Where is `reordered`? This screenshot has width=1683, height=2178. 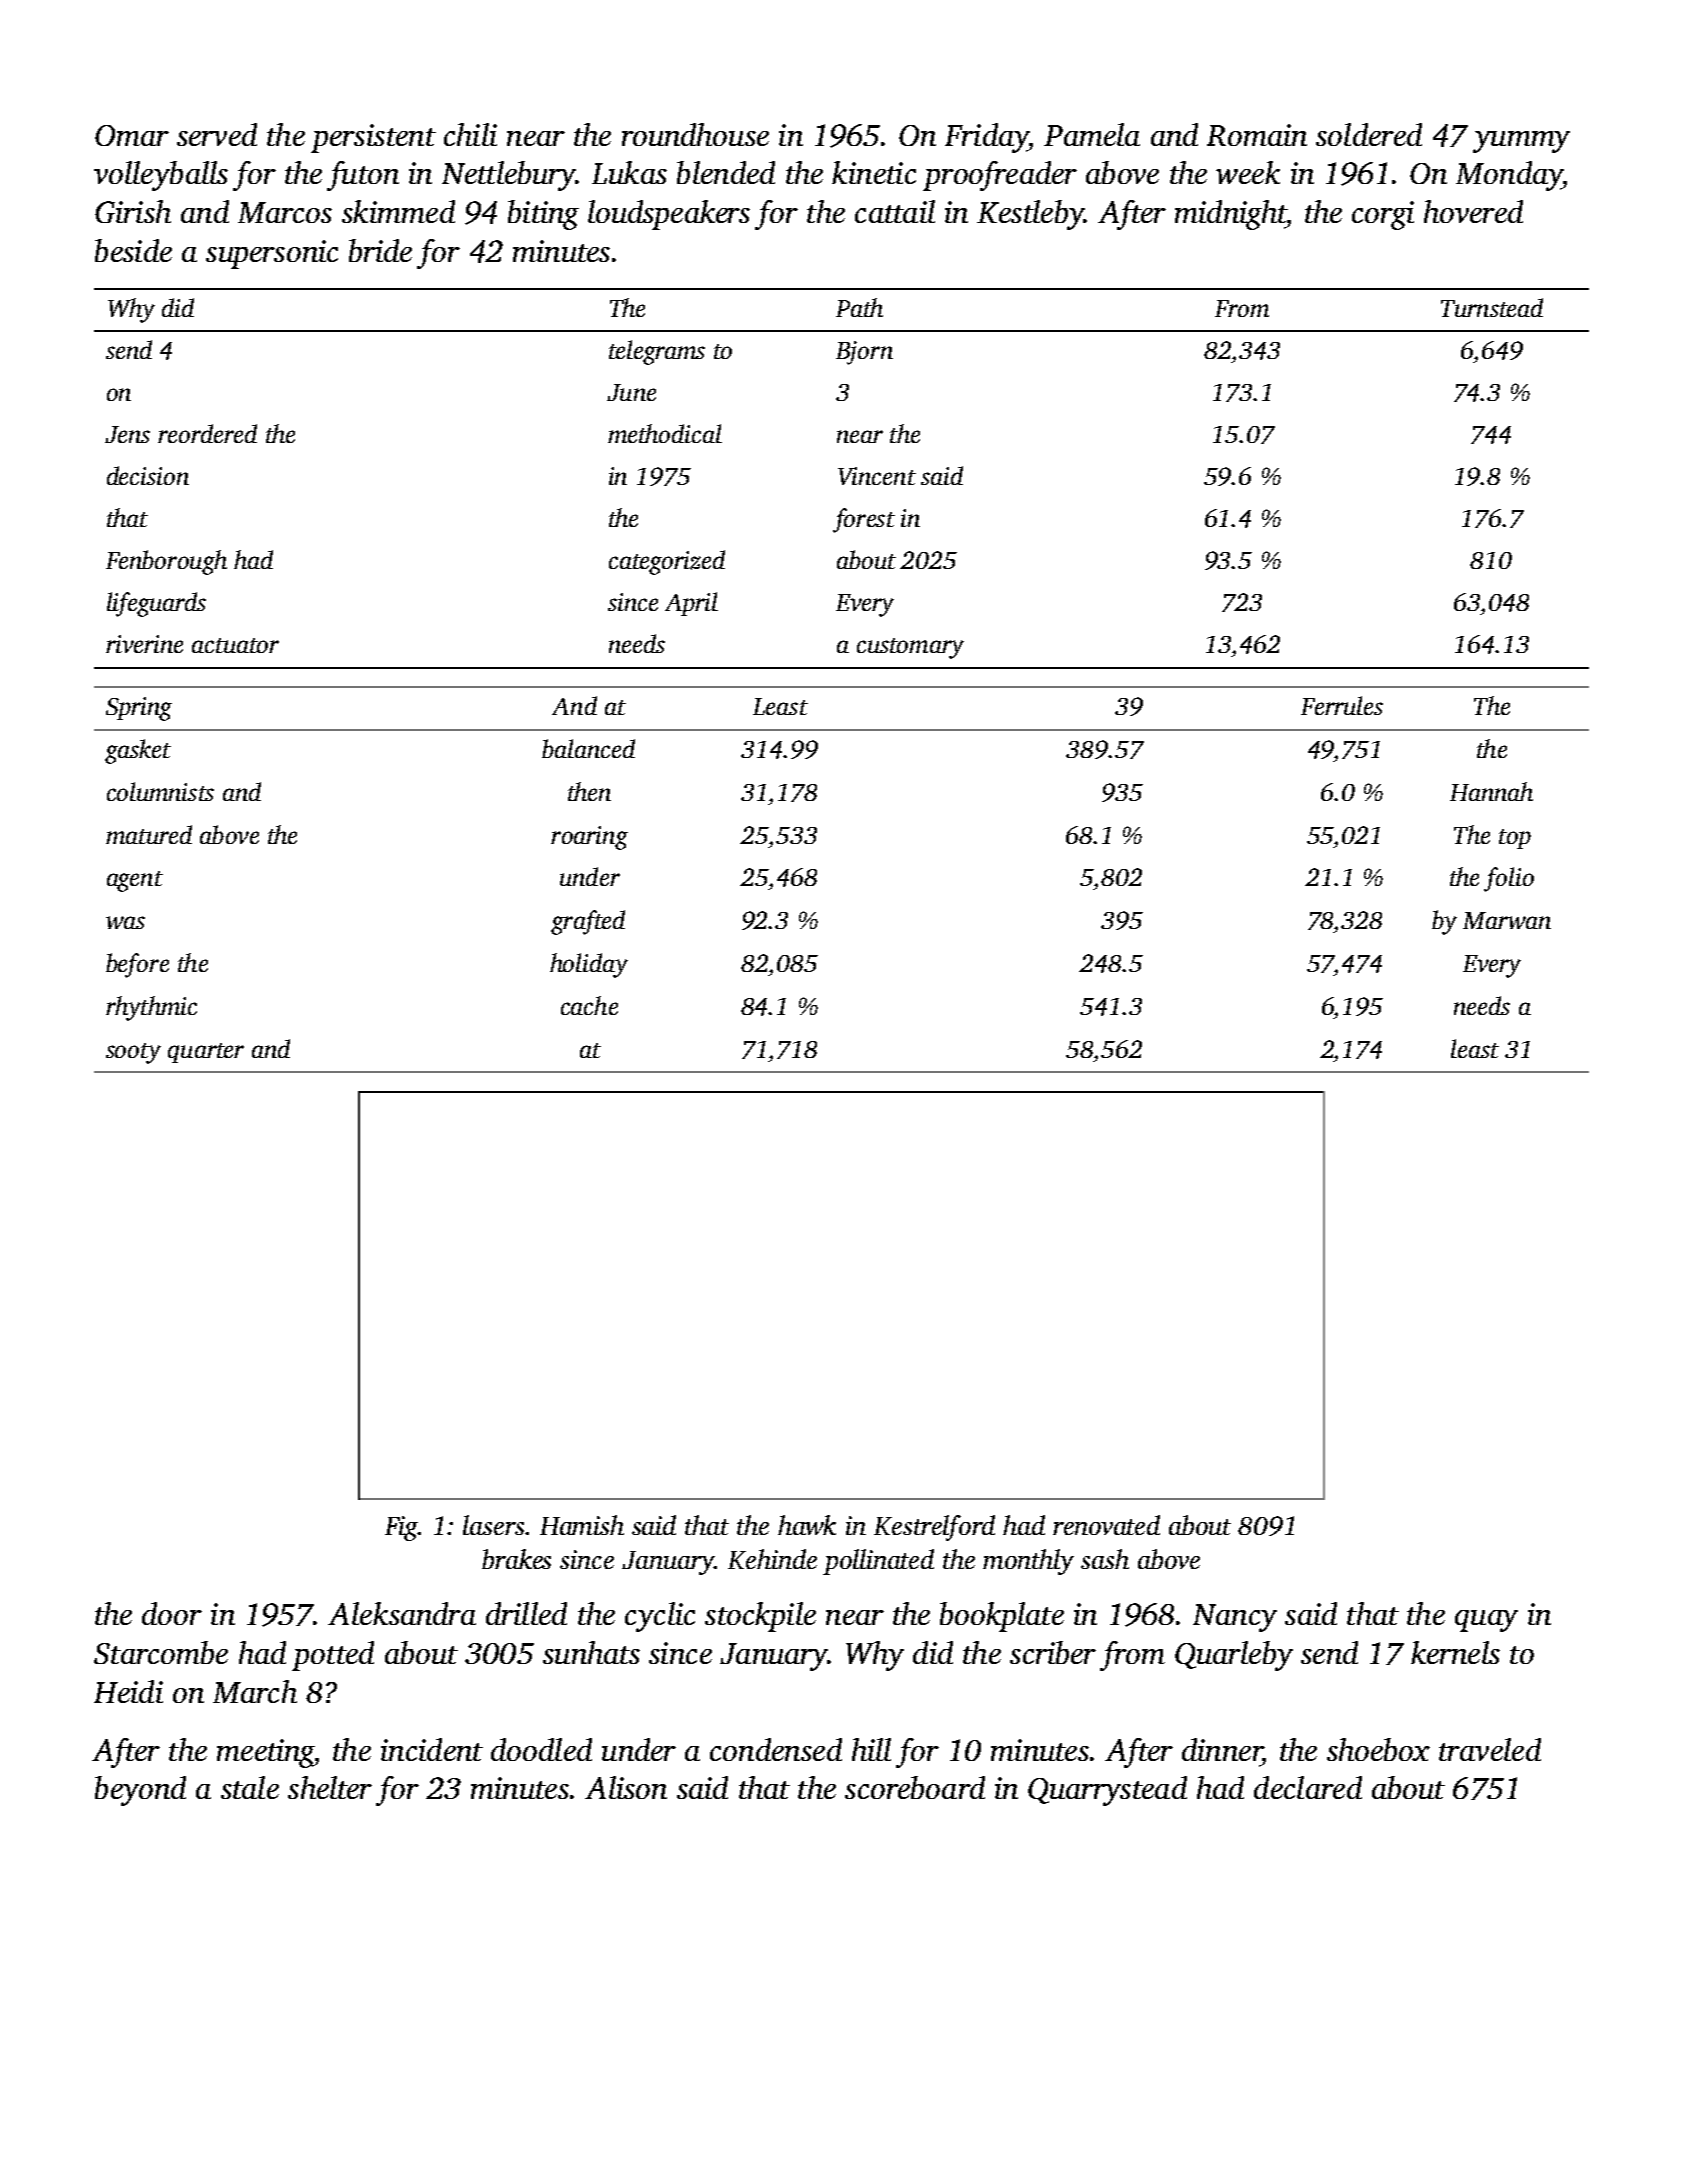 reordered is located at coordinates (207, 433).
